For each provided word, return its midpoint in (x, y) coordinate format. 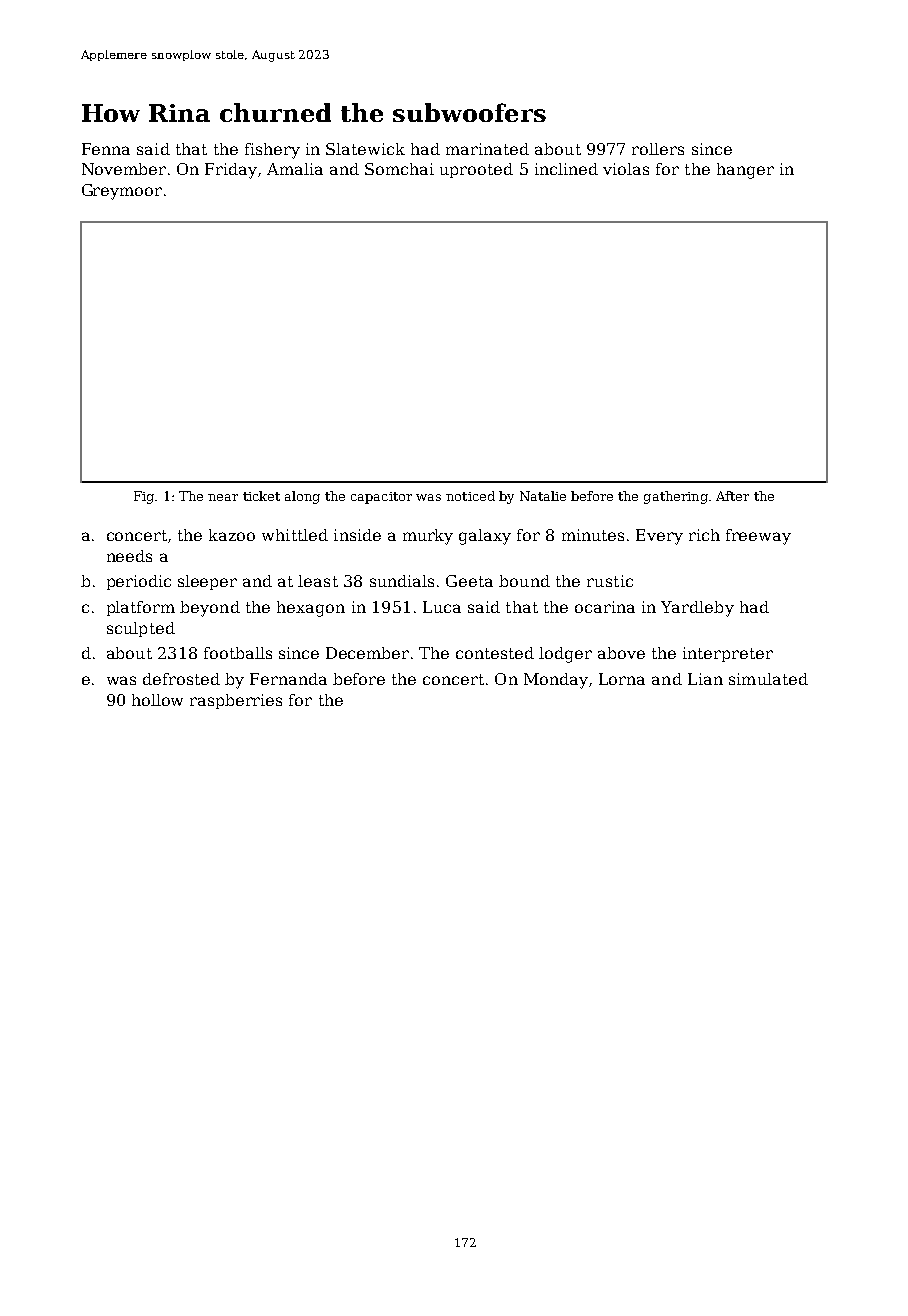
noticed (470, 496)
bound (524, 581)
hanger (745, 171)
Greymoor (122, 192)
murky (428, 537)
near (223, 497)
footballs (238, 653)
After (732, 496)
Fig (144, 497)
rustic (610, 581)
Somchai (399, 169)
